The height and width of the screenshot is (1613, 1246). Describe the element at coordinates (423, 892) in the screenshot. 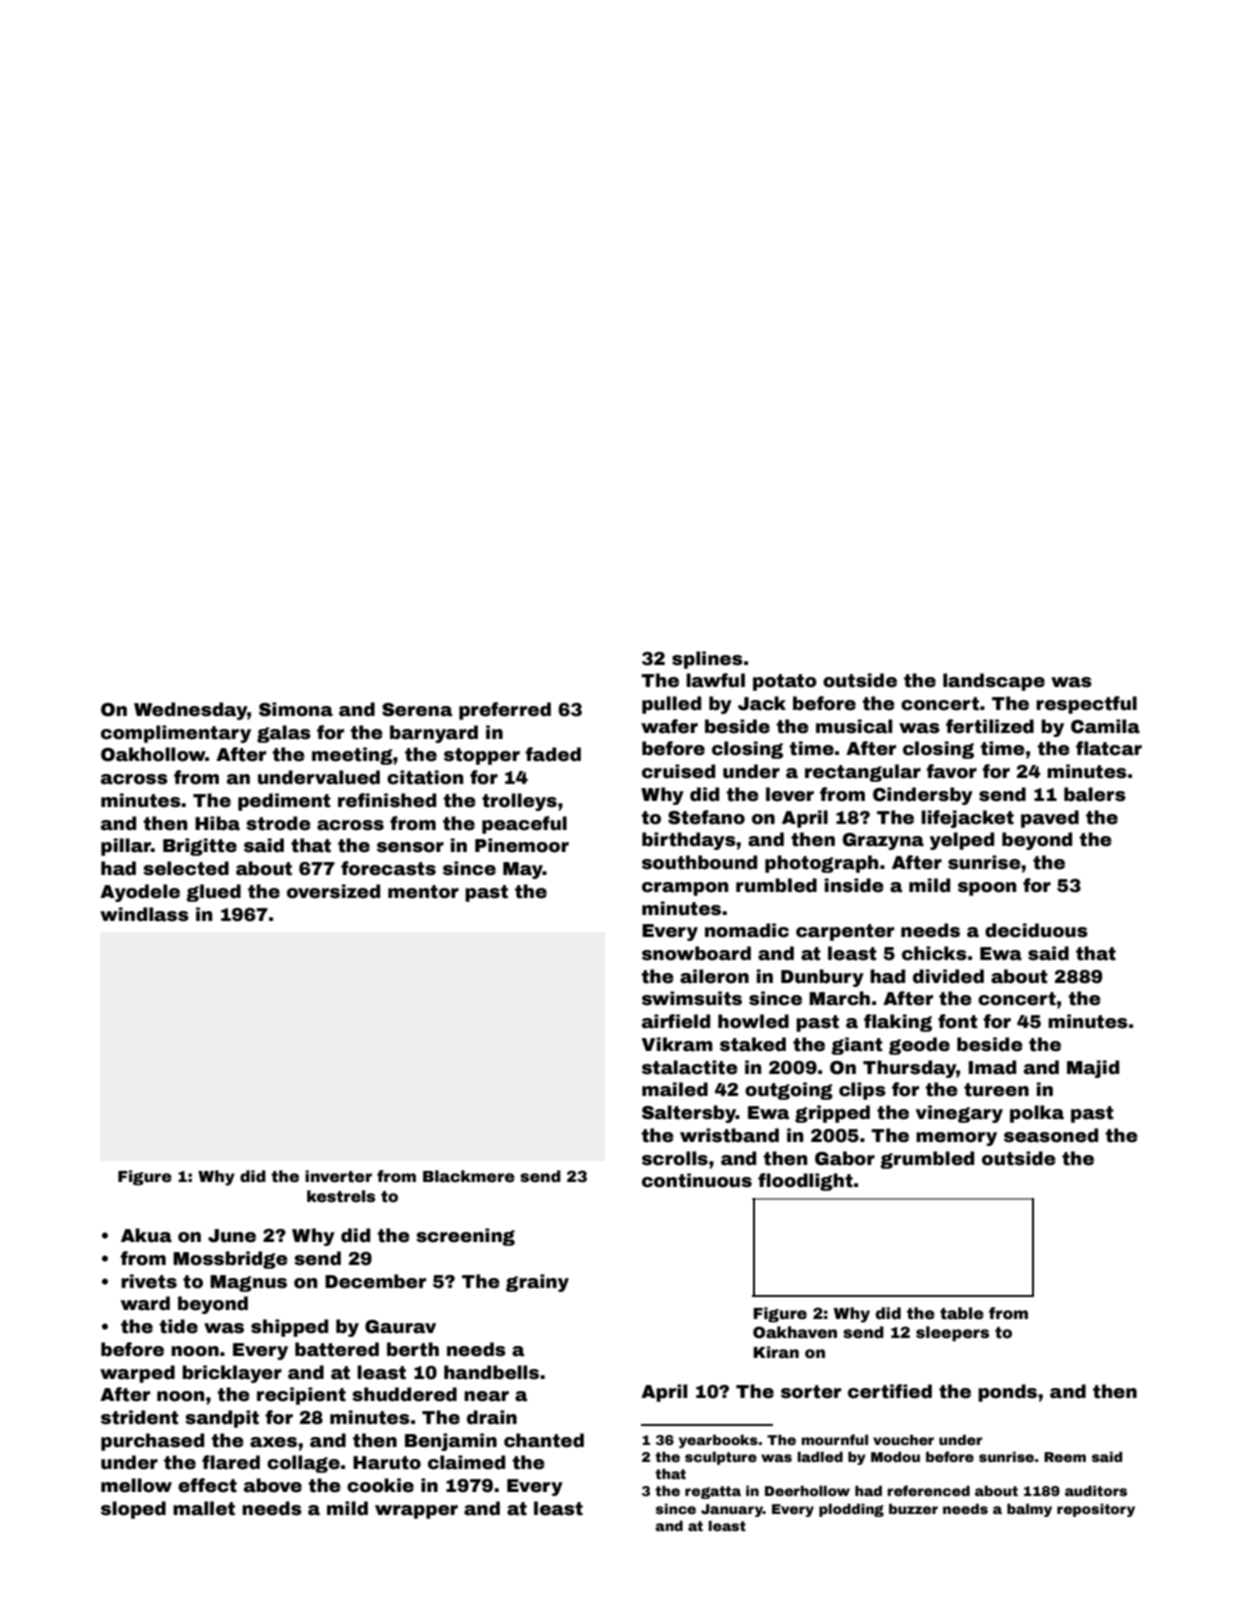

I see `mentor` at that location.
